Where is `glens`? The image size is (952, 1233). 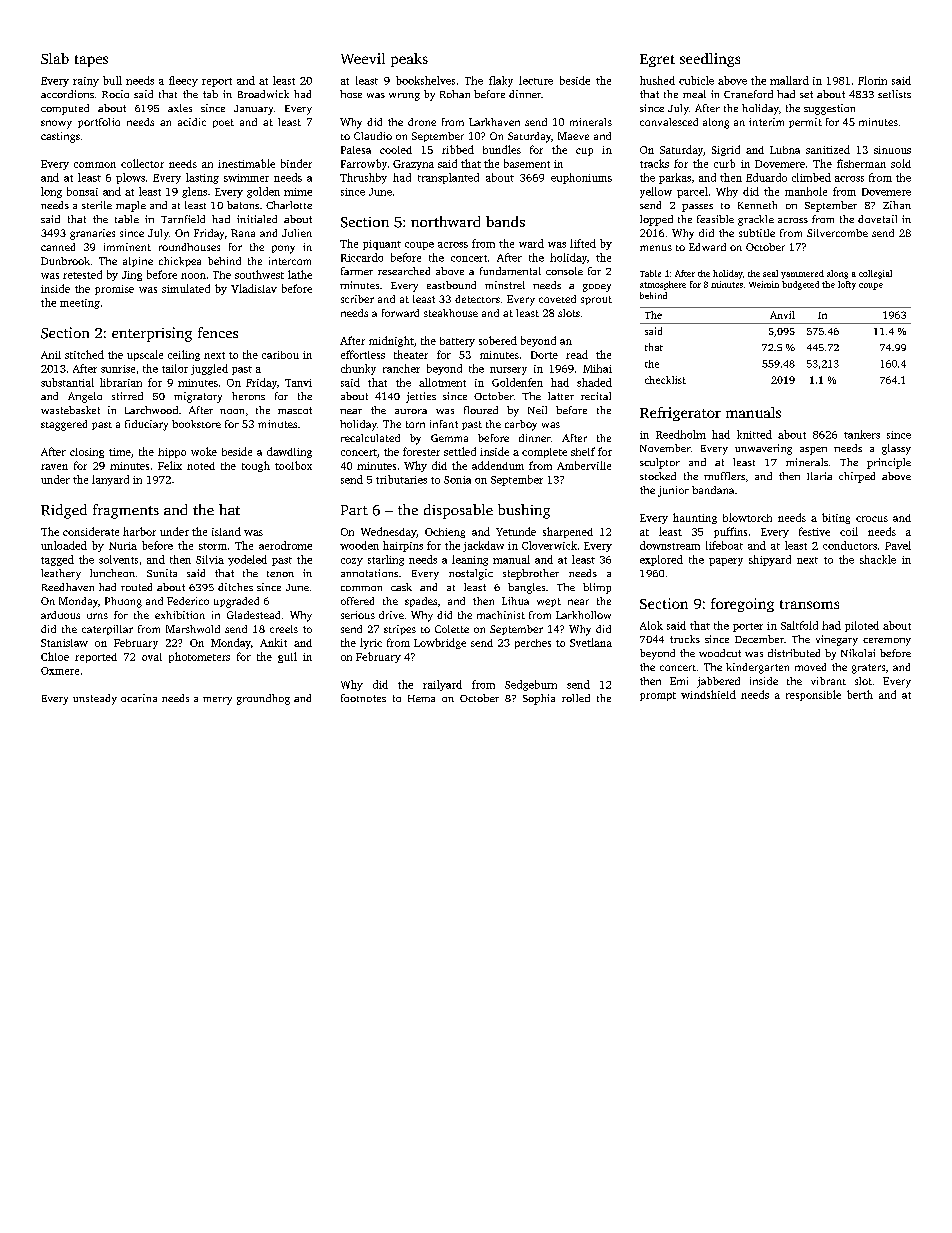
glens is located at coordinates (194, 192).
